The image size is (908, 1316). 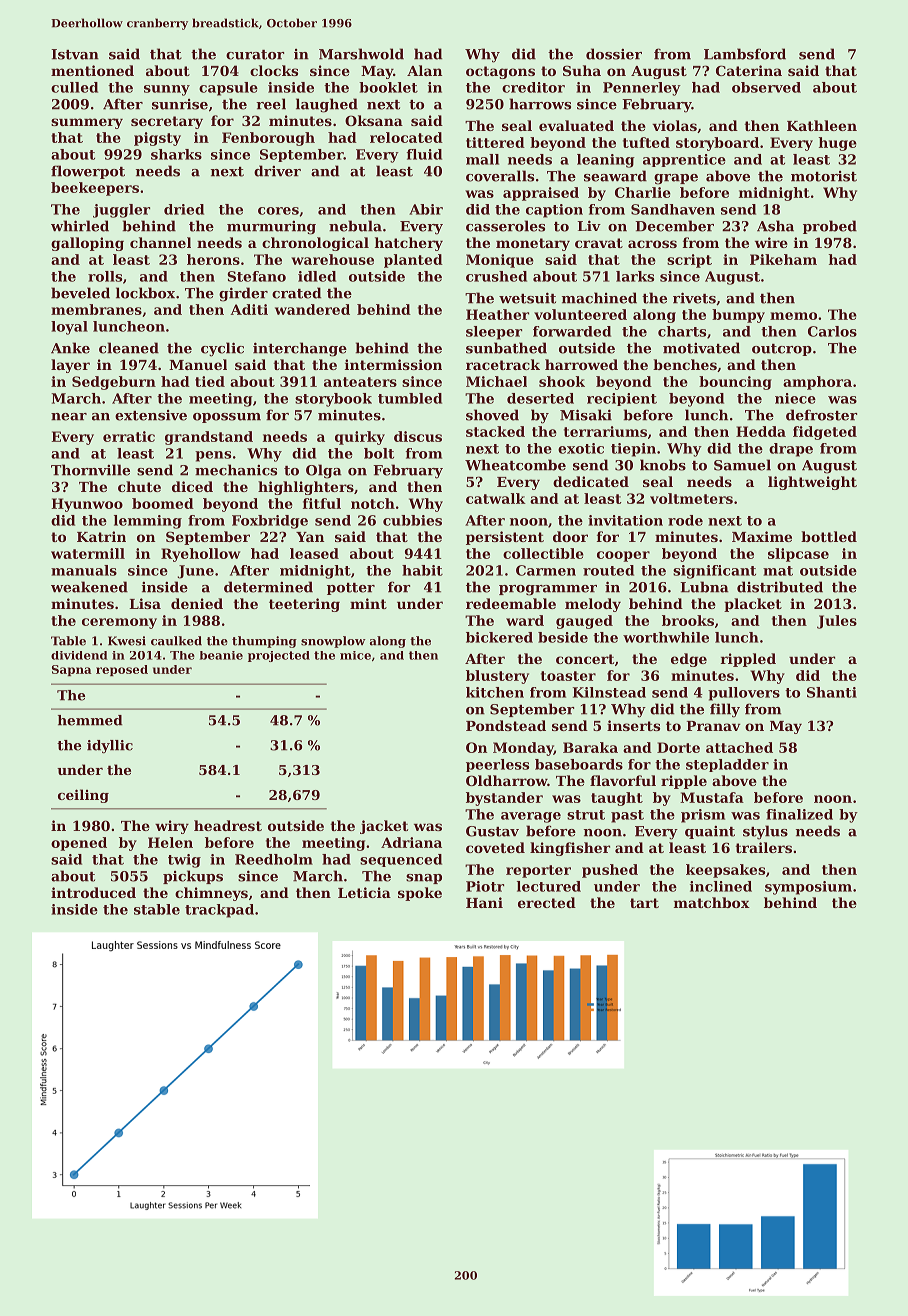 What do you see at coordinates (75, 54) in the screenshot?
I see `Istvan` at bounding box center [75, 54].
